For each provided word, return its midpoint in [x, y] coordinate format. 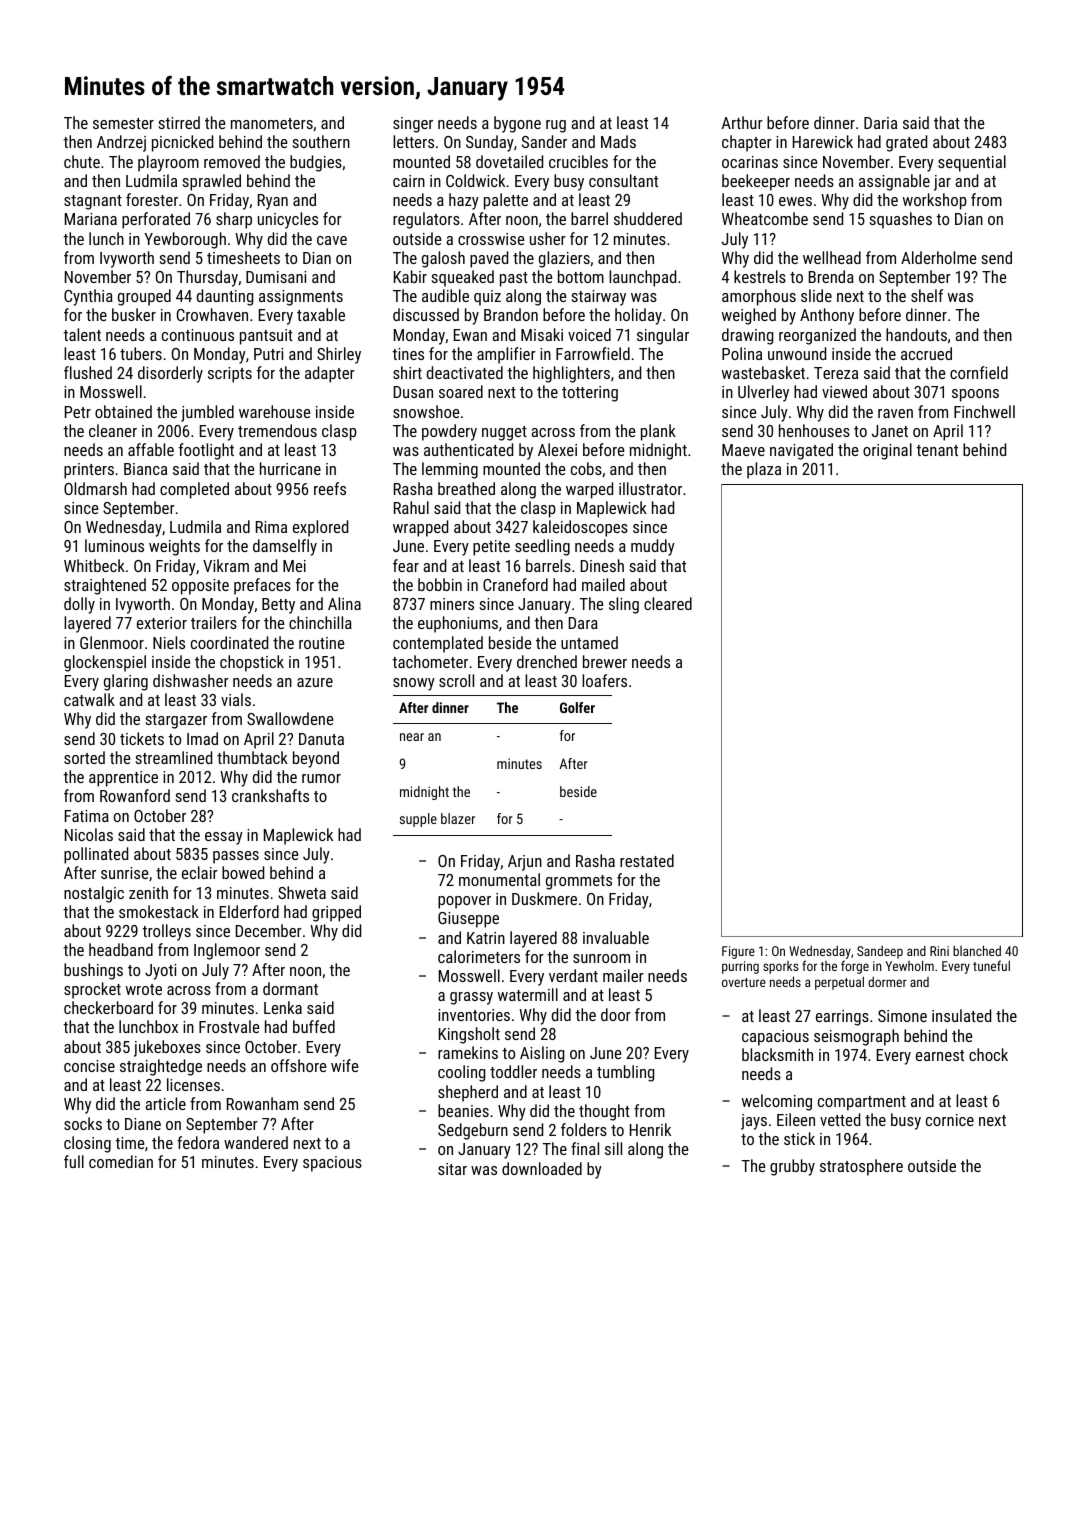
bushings [93, 971]
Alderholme [938, 257]
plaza [764, 470]
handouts [916, 334]
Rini [939, 951]
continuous [198, 335]
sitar [452, 1169]
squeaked [462, 278]
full [74, 1161]
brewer [605, 661]
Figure [738, 952]
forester [152, 199]
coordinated [229, 642]
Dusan [413, 392]
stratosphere [861, 1167]
